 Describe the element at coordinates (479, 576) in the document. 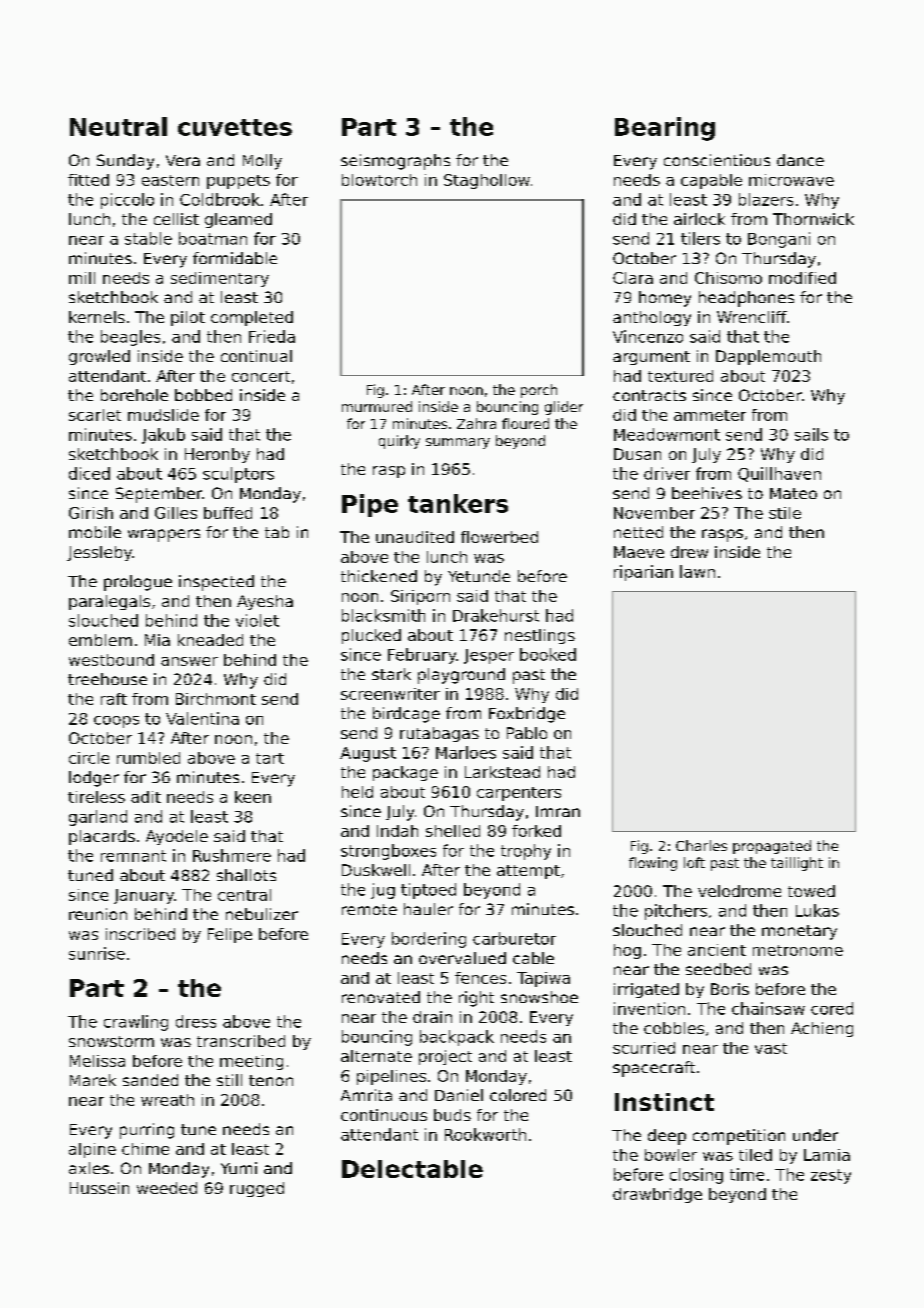

I see `Yetunde` at that location.
